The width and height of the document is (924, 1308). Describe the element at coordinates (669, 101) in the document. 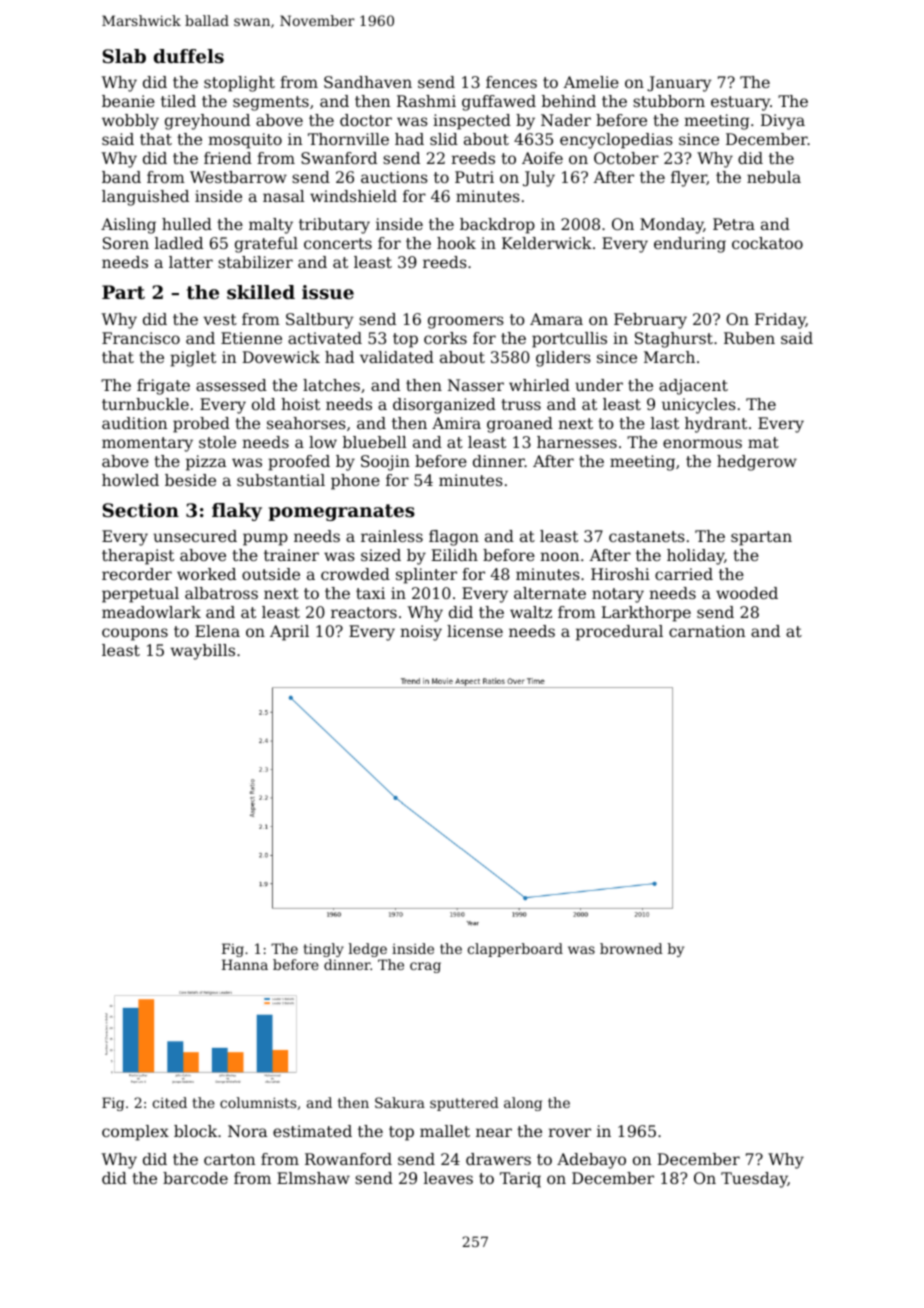

I see `stubborn` at that location.
